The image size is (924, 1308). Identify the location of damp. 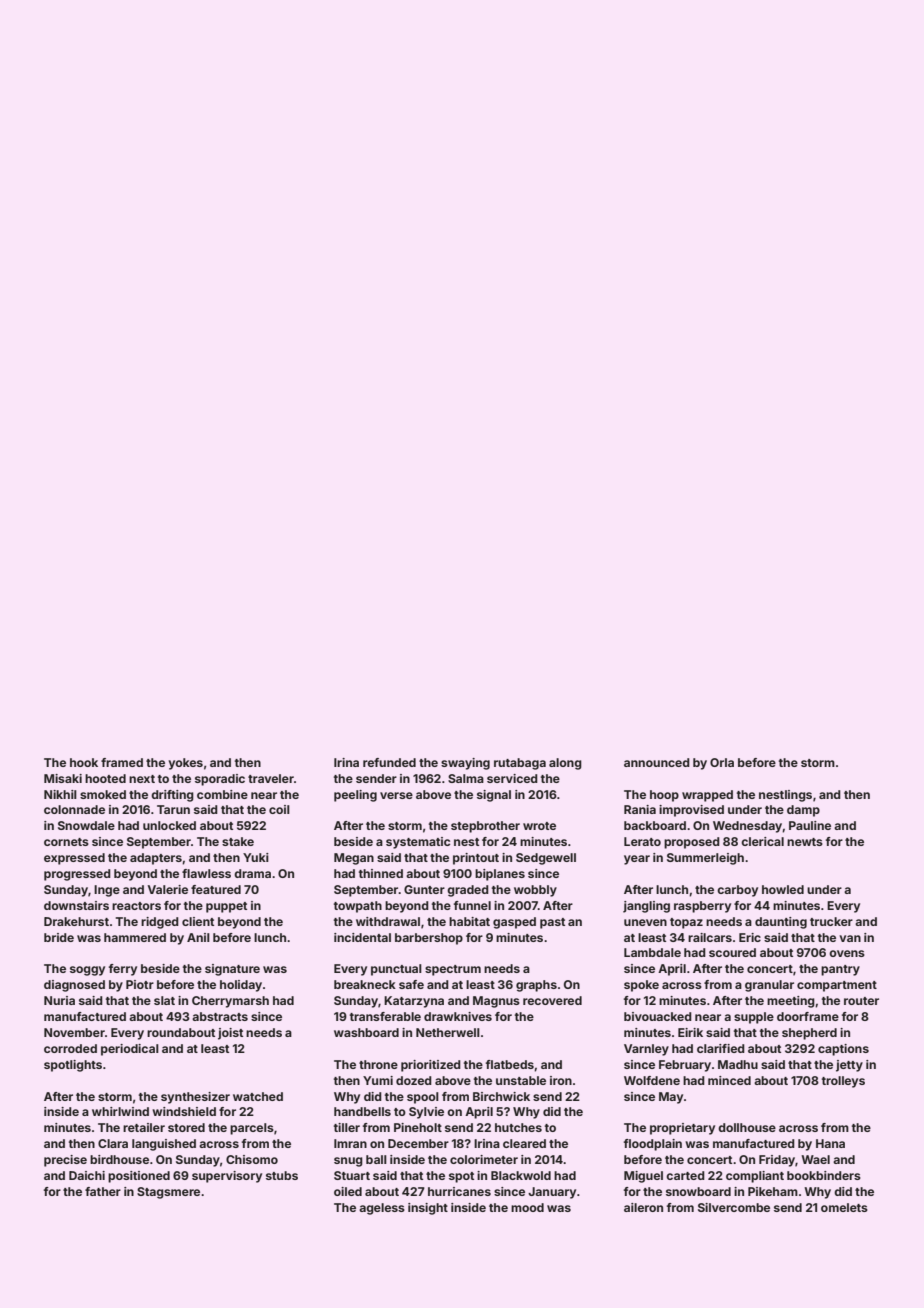
(803, 811).
